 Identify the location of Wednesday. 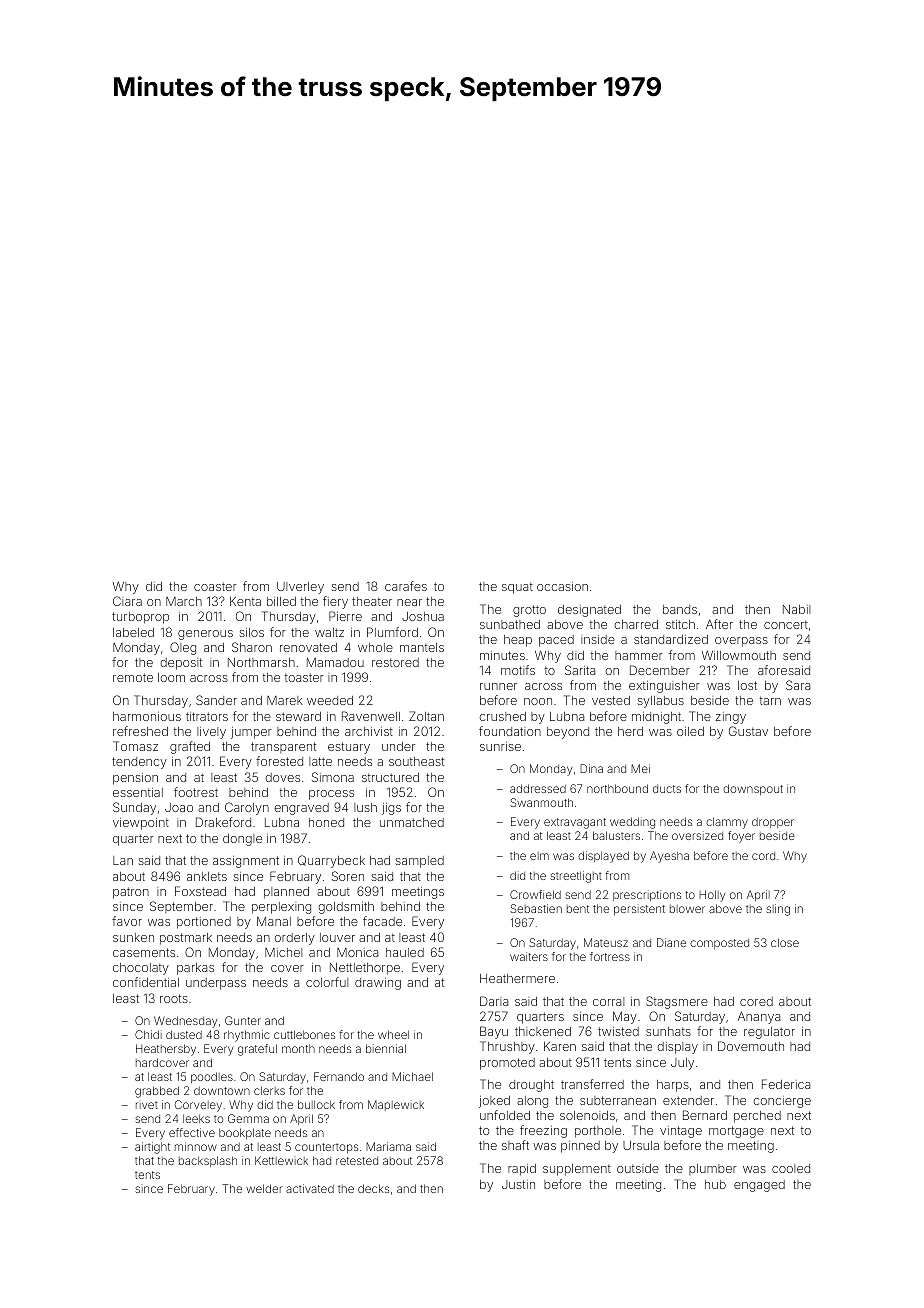
(185, 1022).
